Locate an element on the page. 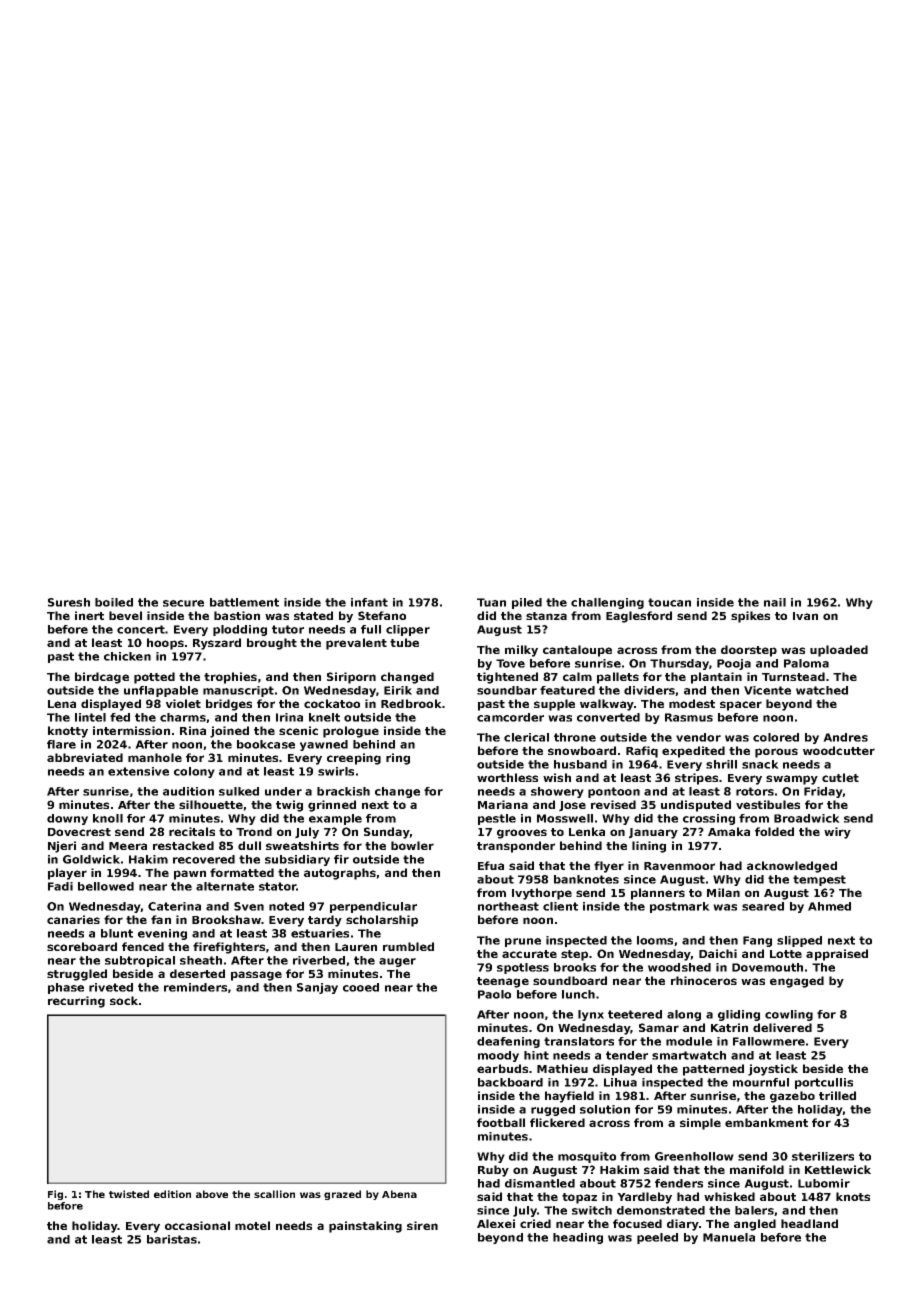 This image has height=1308, width=924. infant is located at coordinates (369, 602).
